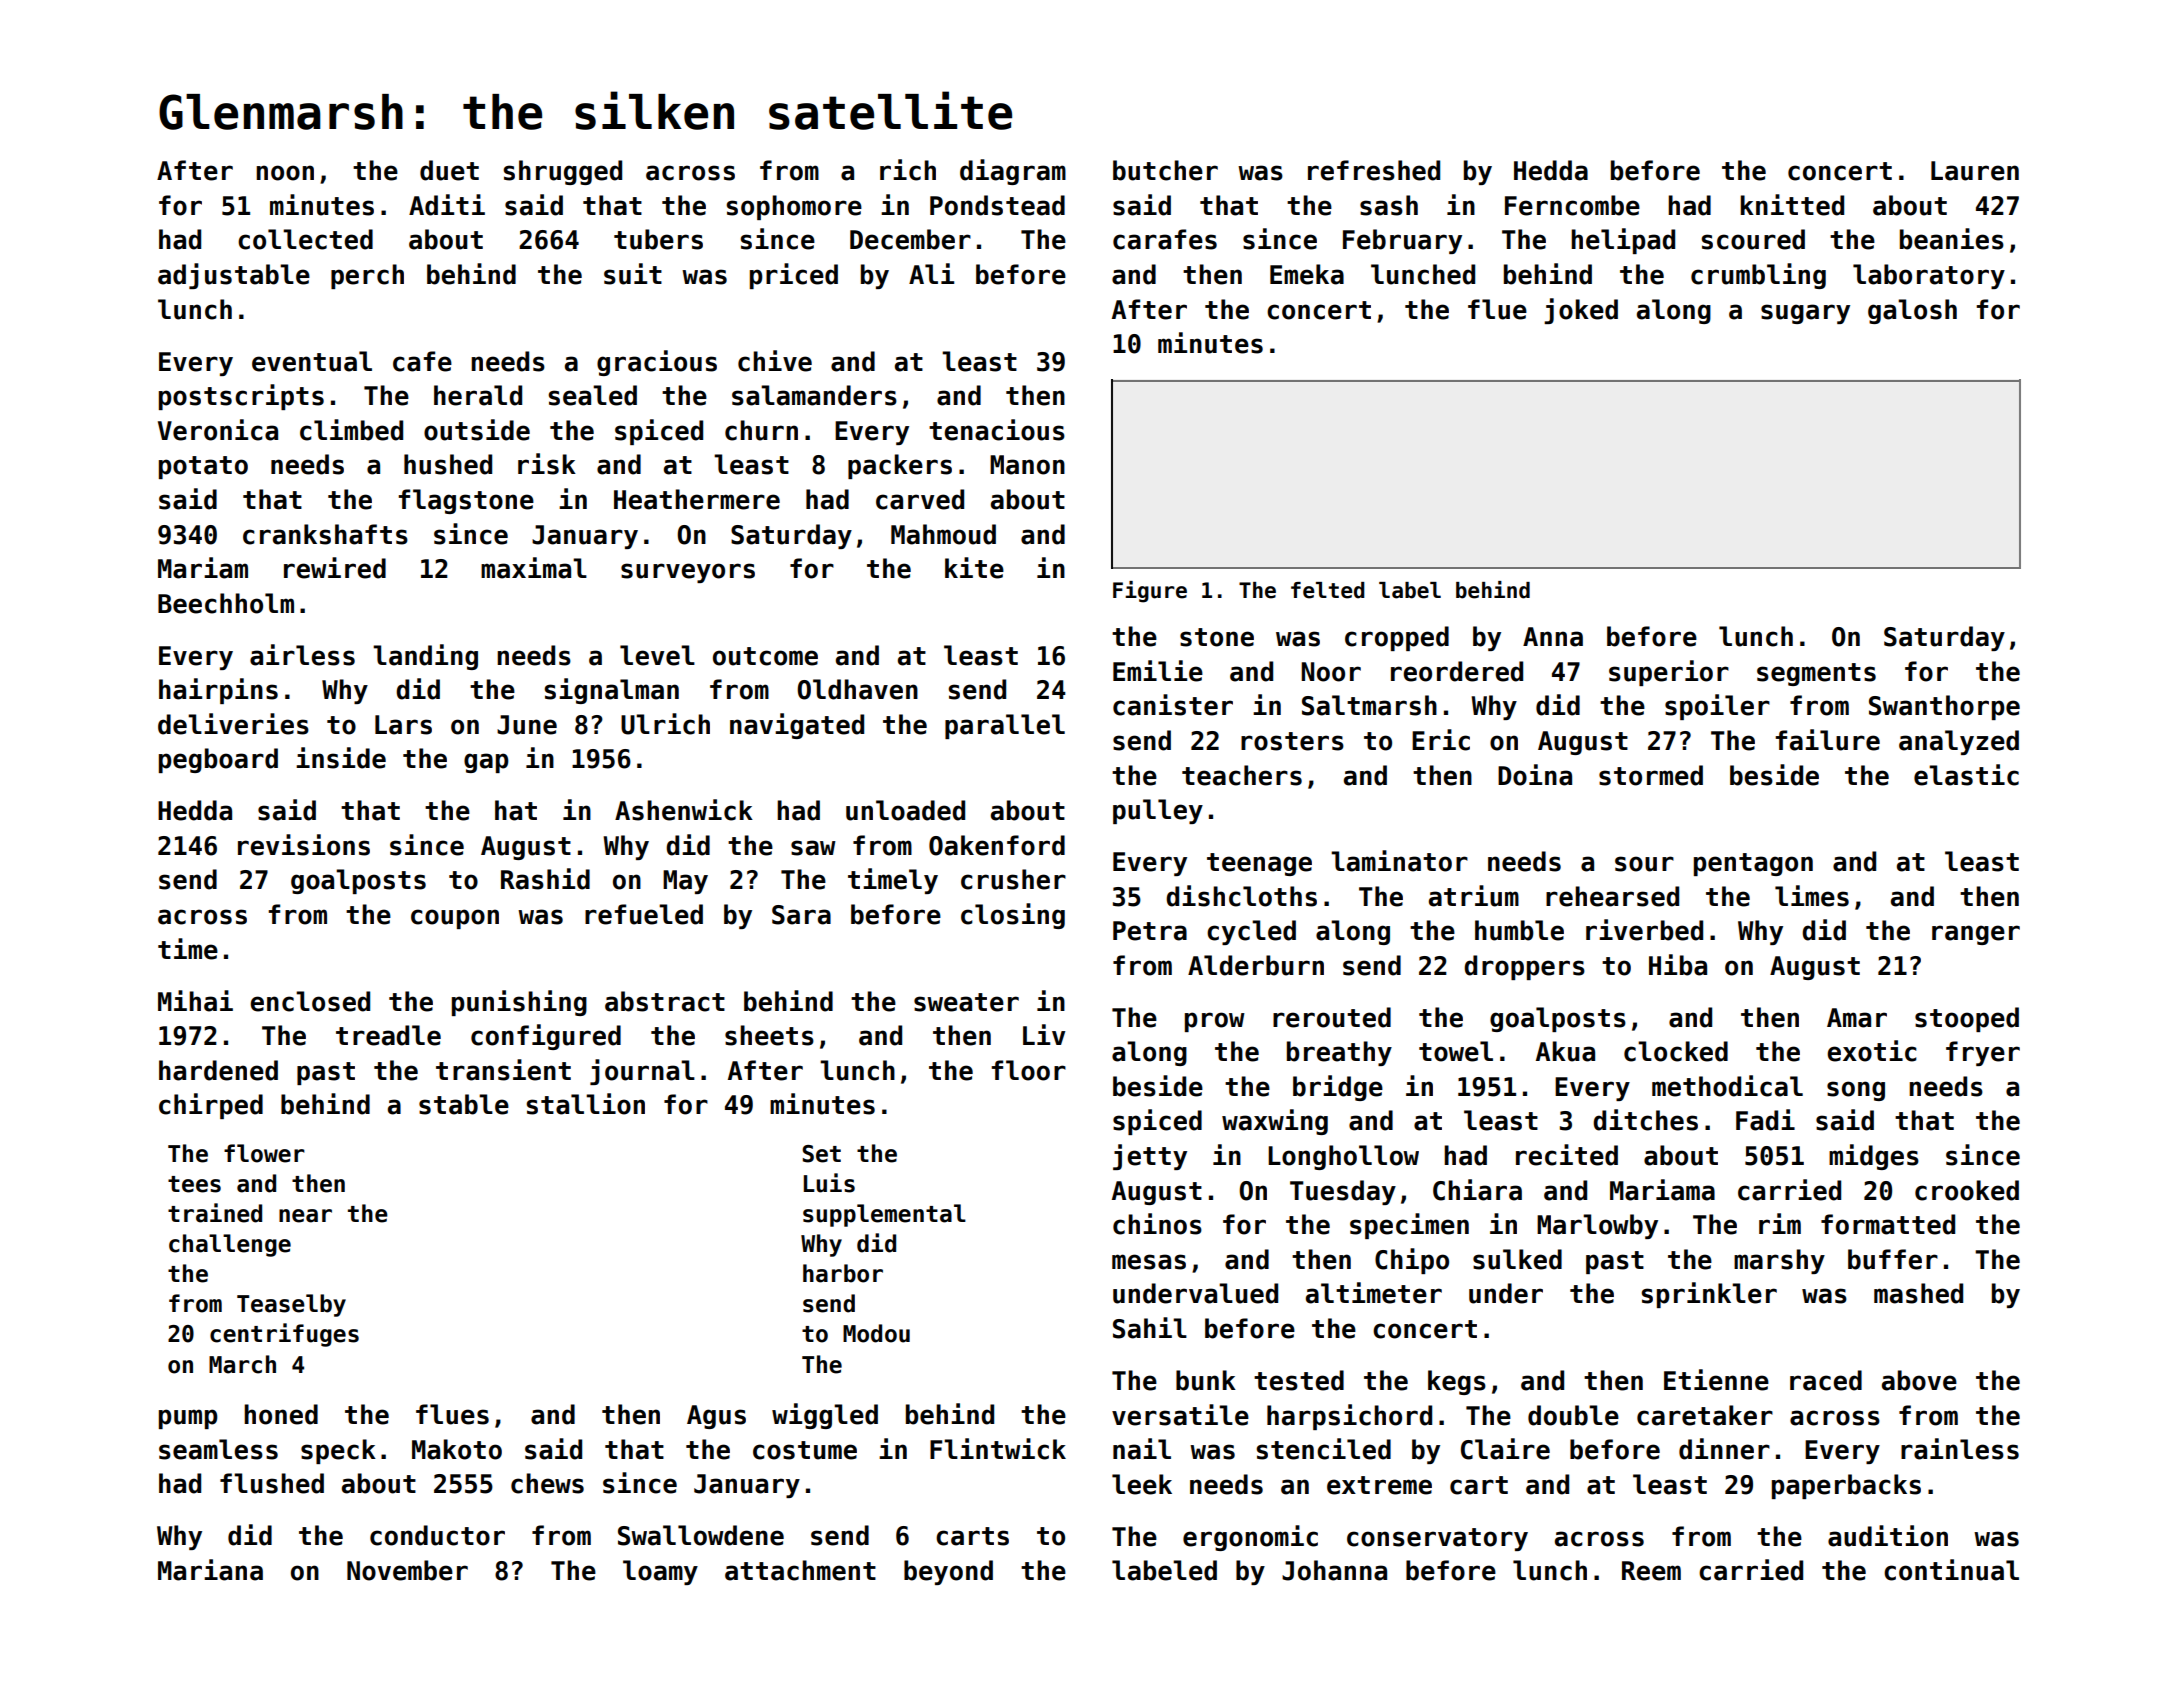 This screenshot has width=2178, height=1683. What do you see at coordinates (407, 1570) in the screenshot?
I see `November` at bounding box center [407, 1570].
